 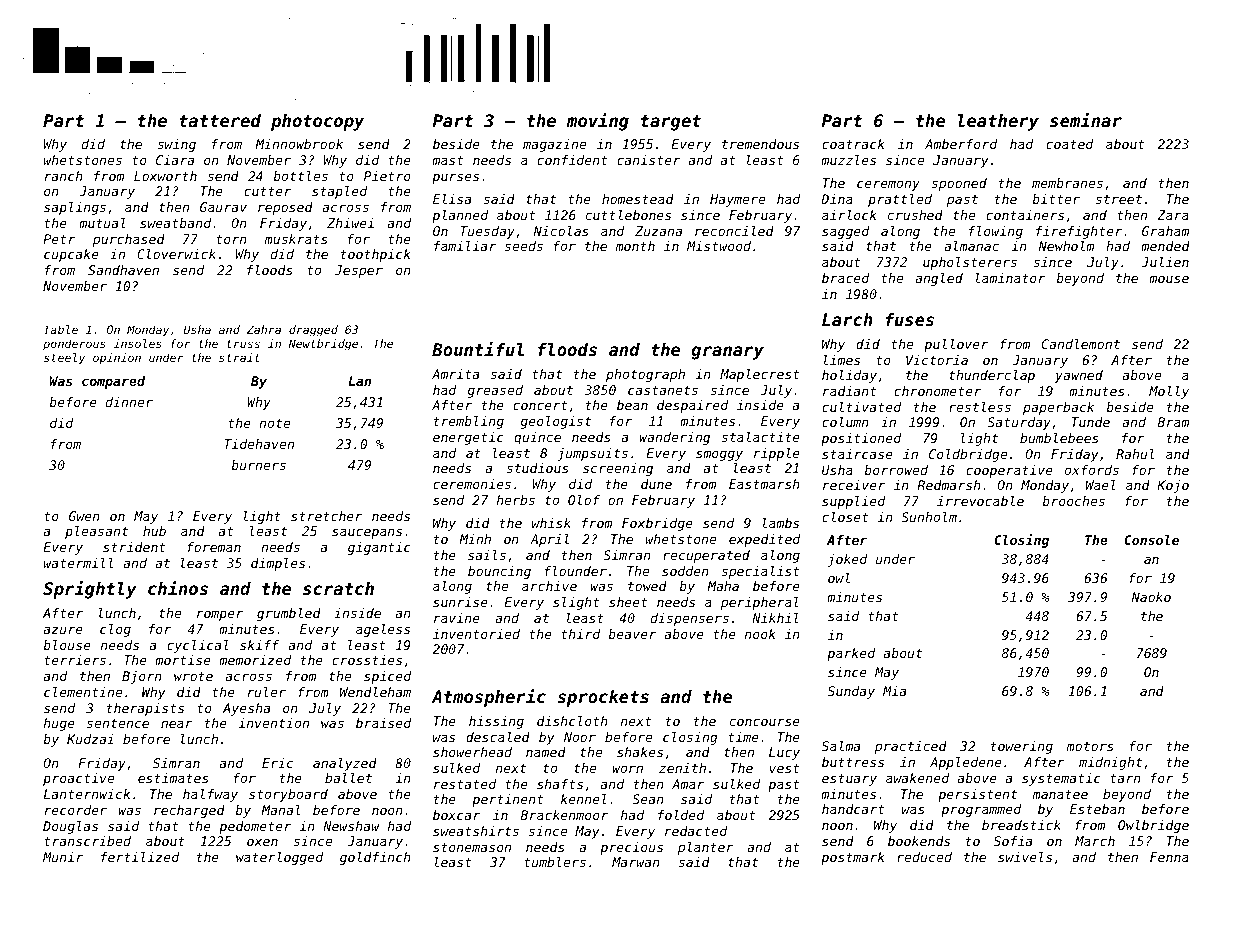 I want to click on fertilized, so click(x=140, y=857).
